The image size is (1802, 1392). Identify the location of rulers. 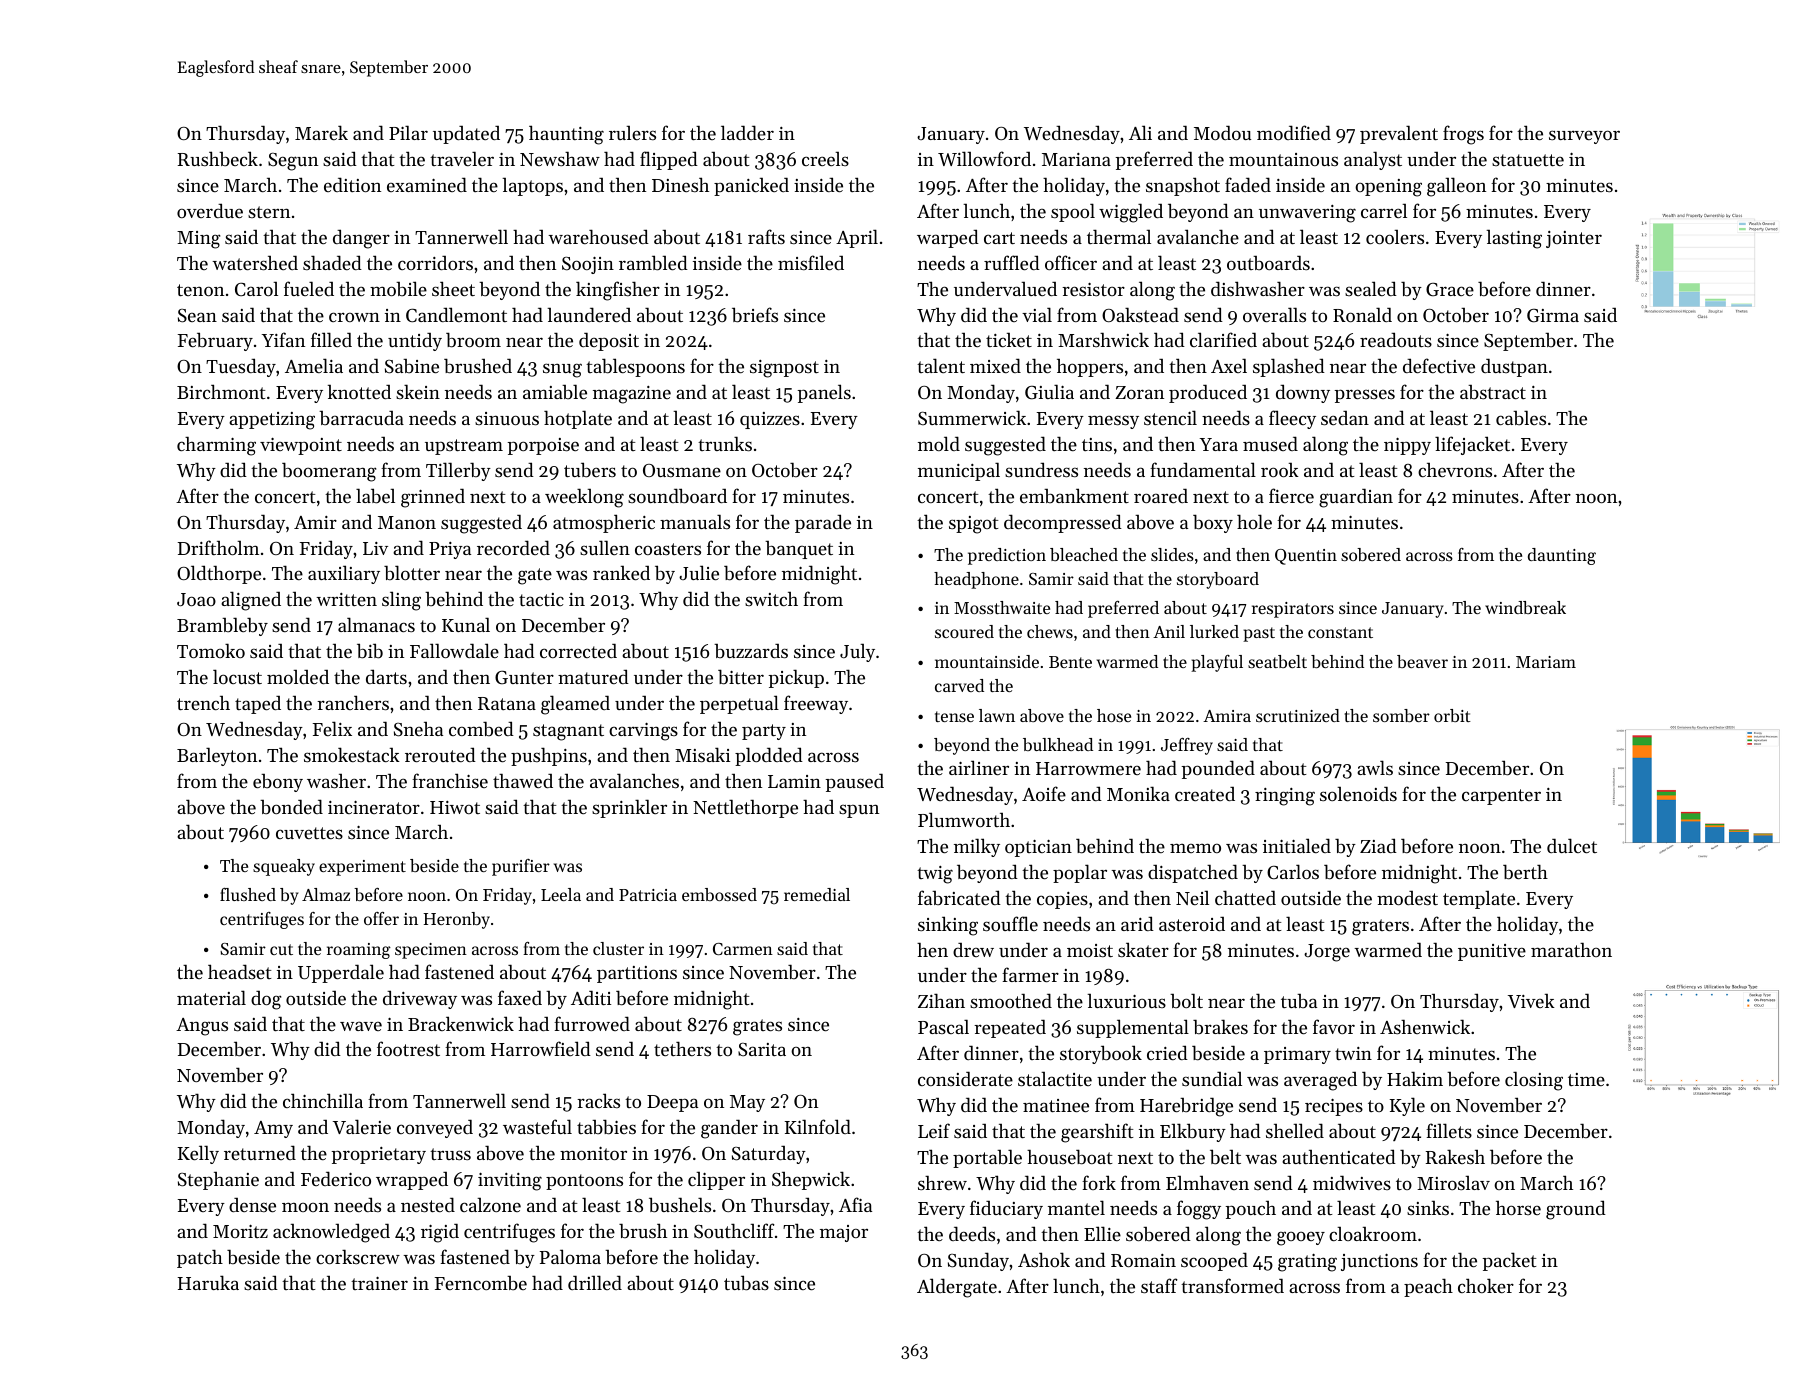
(632, 132).
